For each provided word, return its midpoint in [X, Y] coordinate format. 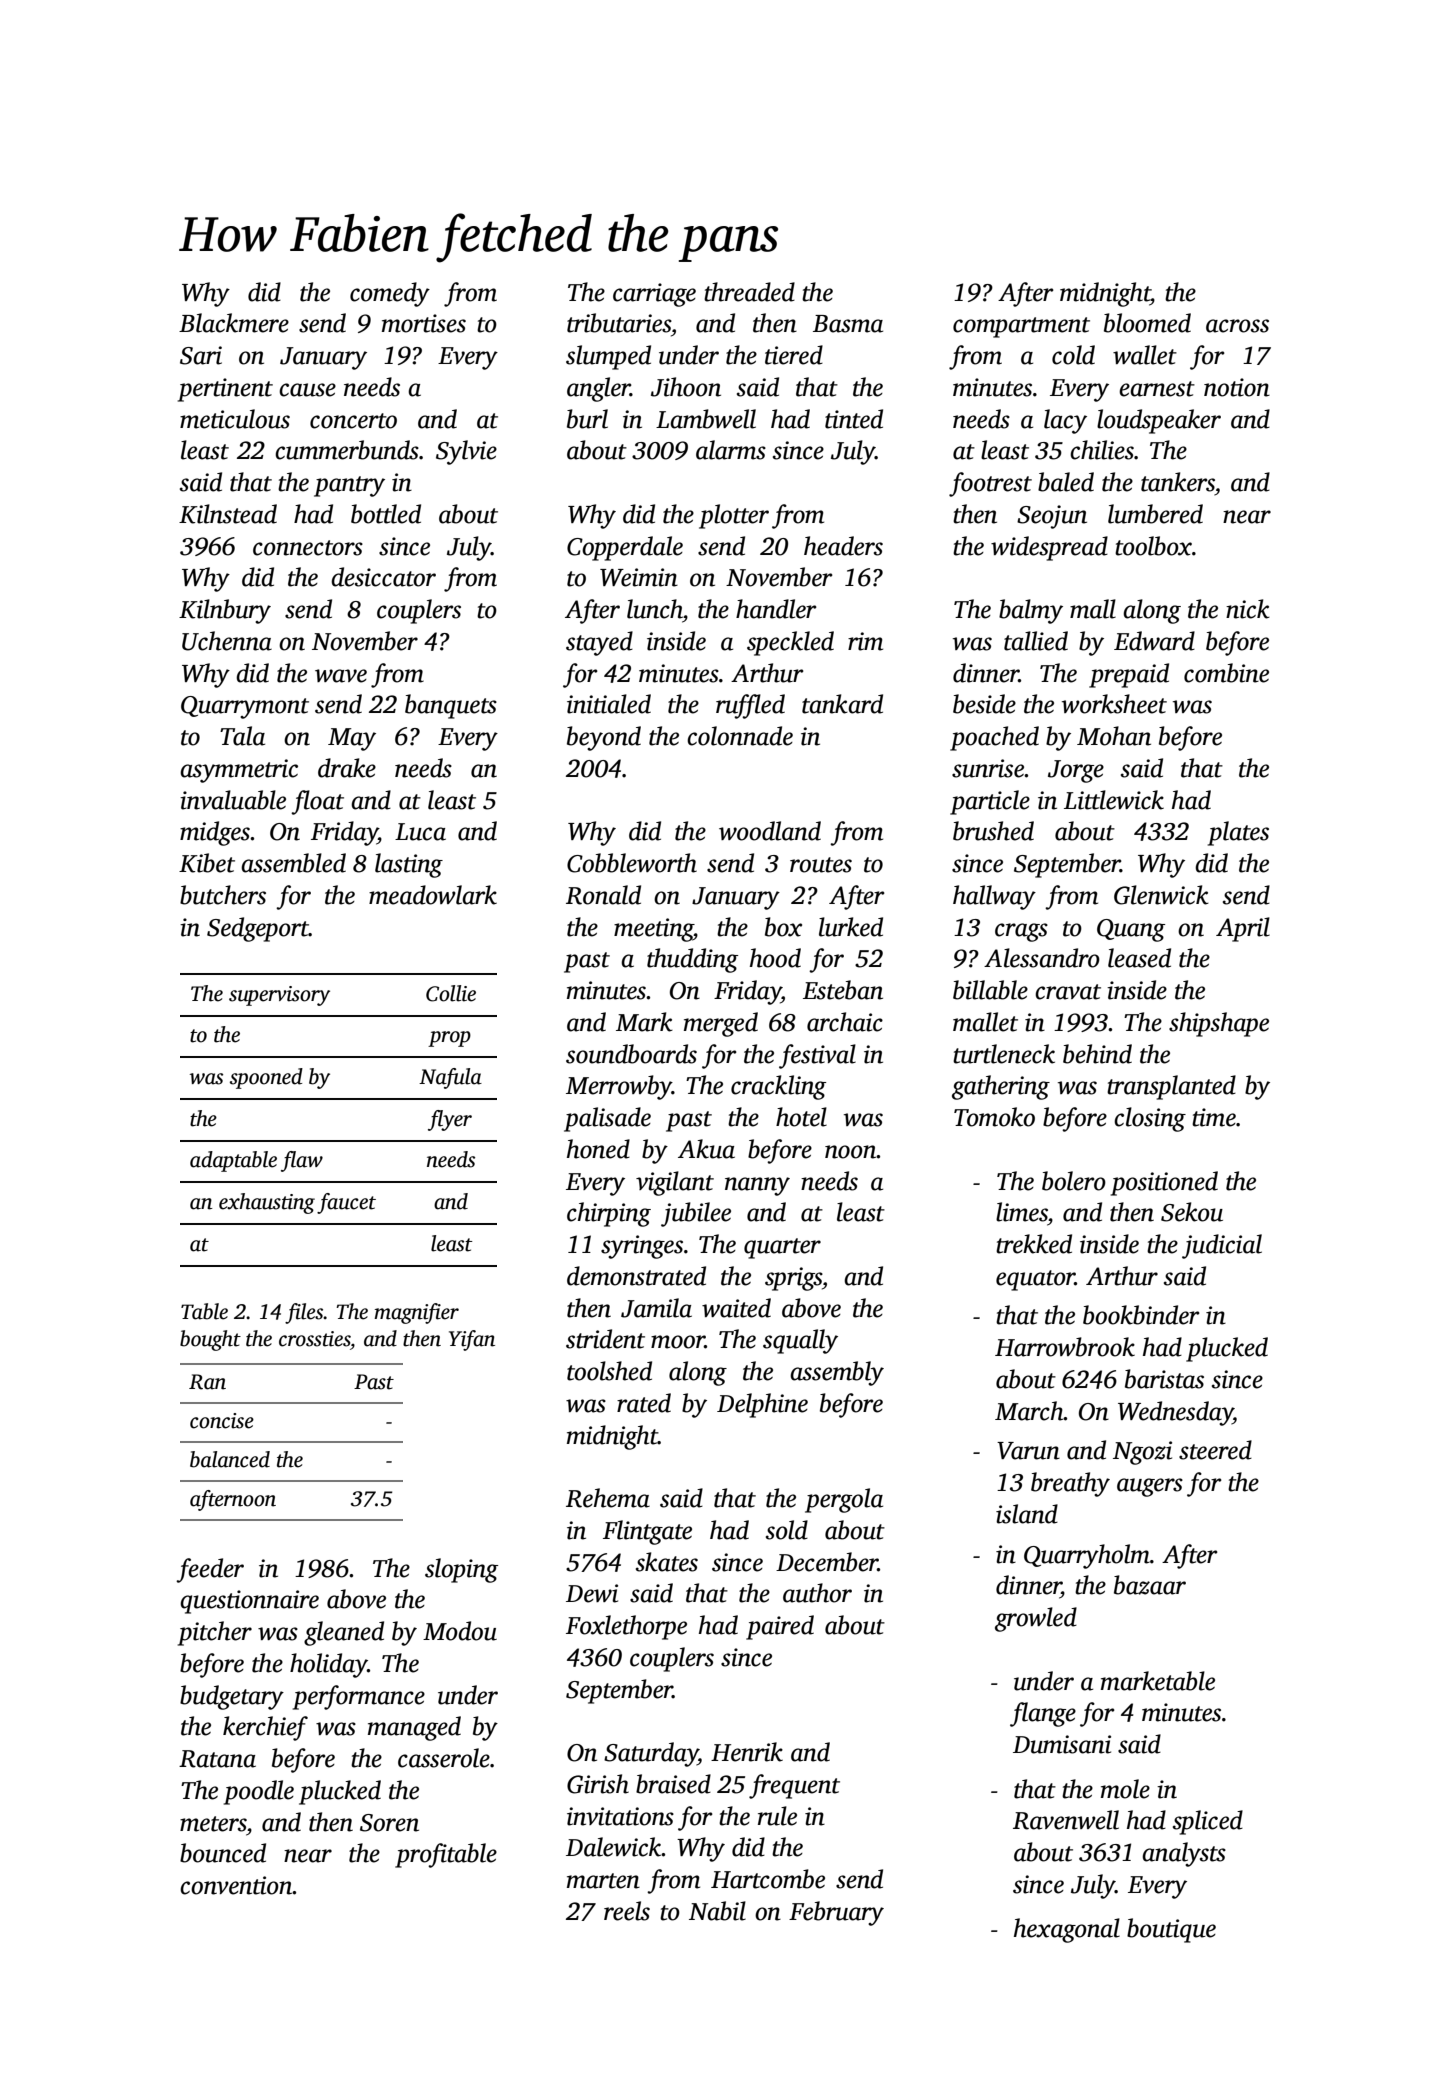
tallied [1036, 641]
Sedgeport [258, 929]
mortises [424, 323]
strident [605, 1339]
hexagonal [1067, 1930]
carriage [654, 295]
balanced [230, 1459]
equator [1035, 1280]
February [836, 1913]
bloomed [1147, 323]
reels [627, 1911]
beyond [604, 738]
